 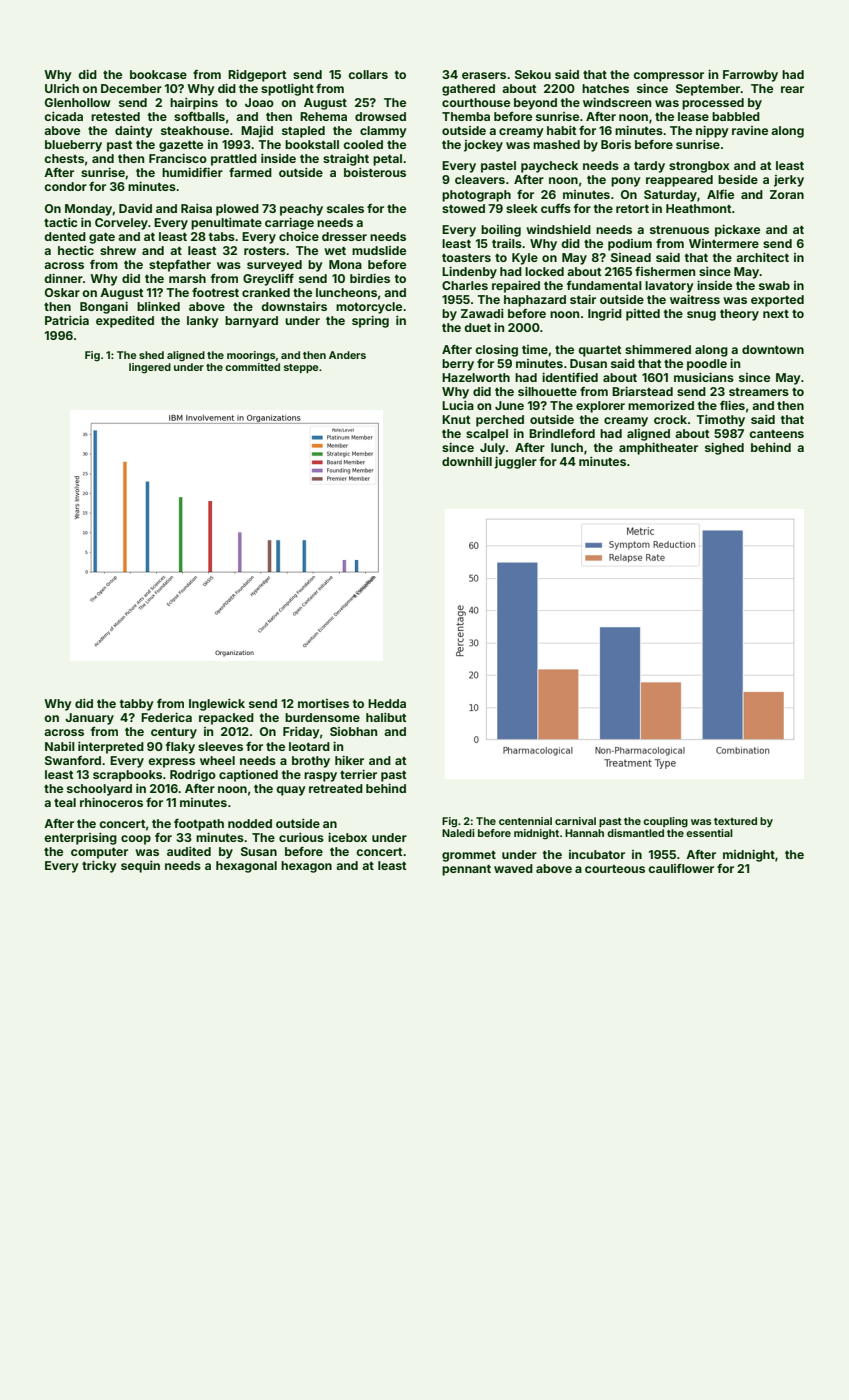 What do you see at coordinates (140, 867) in the screenshot?
I see `sequin` at bounding box center [140, 867].
